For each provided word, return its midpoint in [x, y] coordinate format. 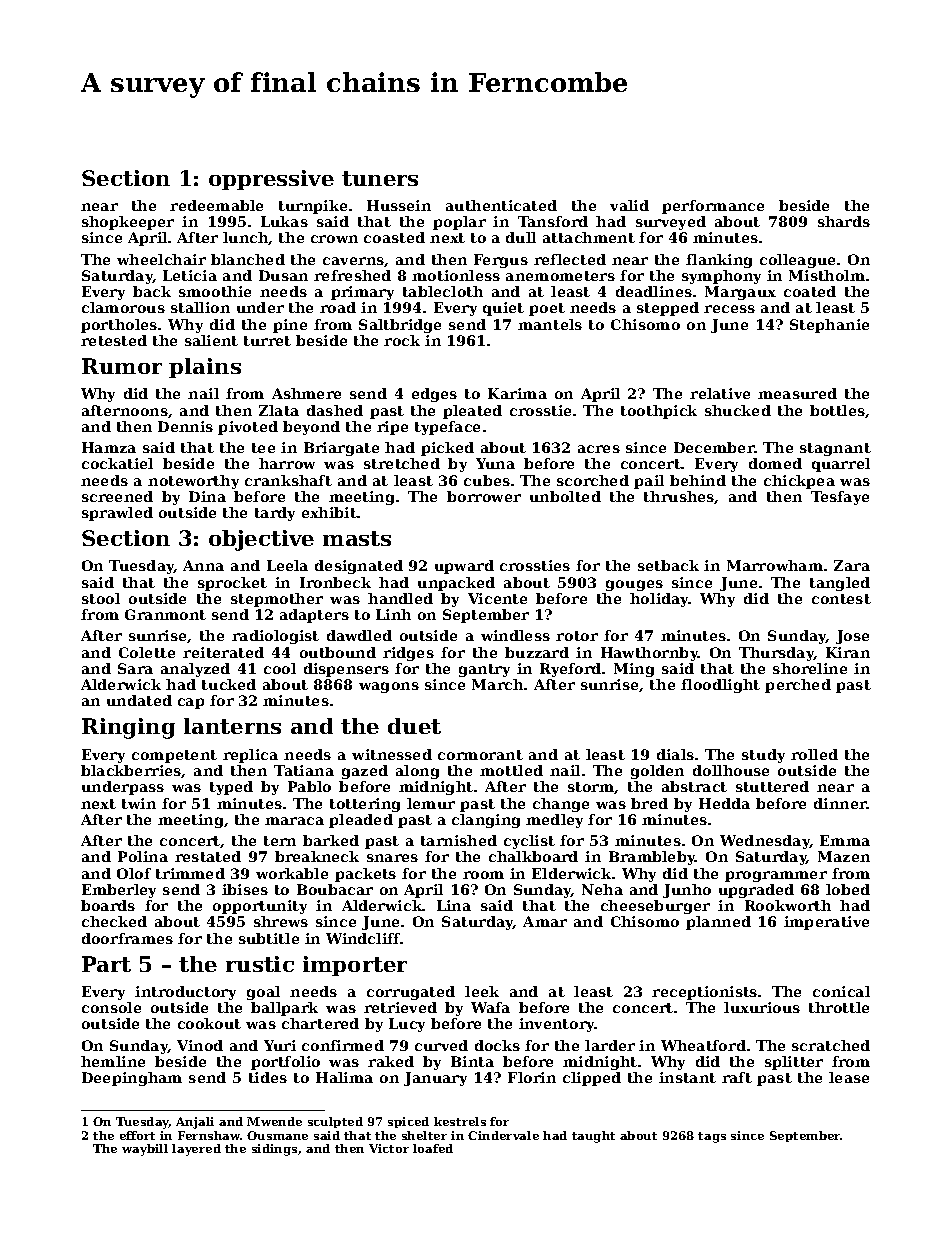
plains [205, 368]
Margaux [740, 293]
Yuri [280, 1045]
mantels [550, 324]
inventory [557, 1025]
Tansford [553, 221]
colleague [797, 261]
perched [798, 686]
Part [106, 964]
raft [737, 1077]
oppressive [271, 180]
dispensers [346, 670]
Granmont [165, 614]
